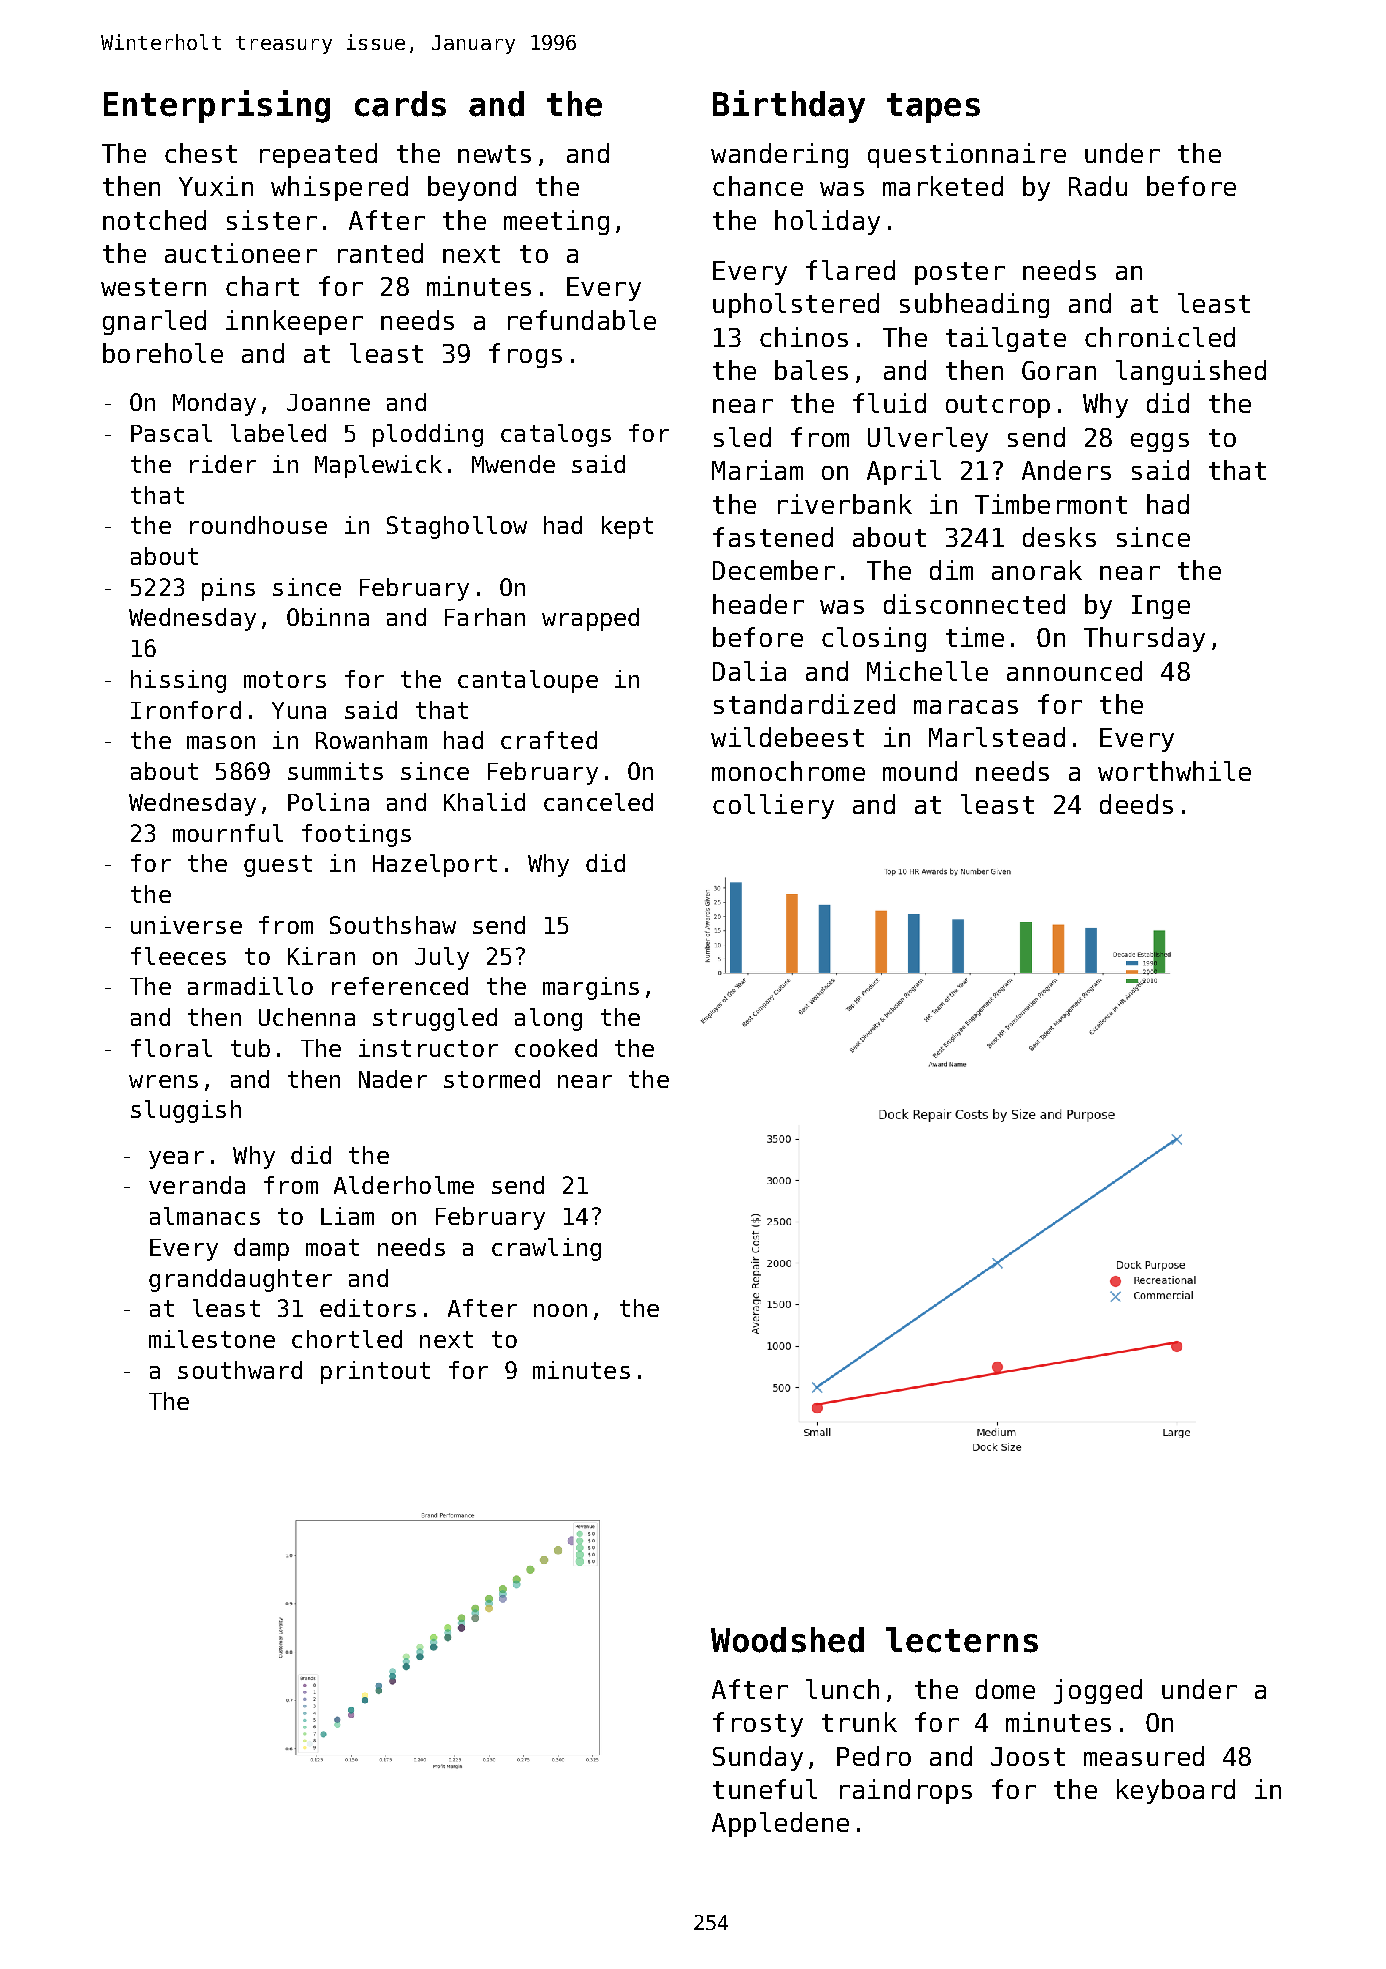 This screenshot has height=1969, width=1386. What do you see at coordinates (962, 1640) in the screenshot?
I see `lecterns` at bounding box center [962, 1640].
